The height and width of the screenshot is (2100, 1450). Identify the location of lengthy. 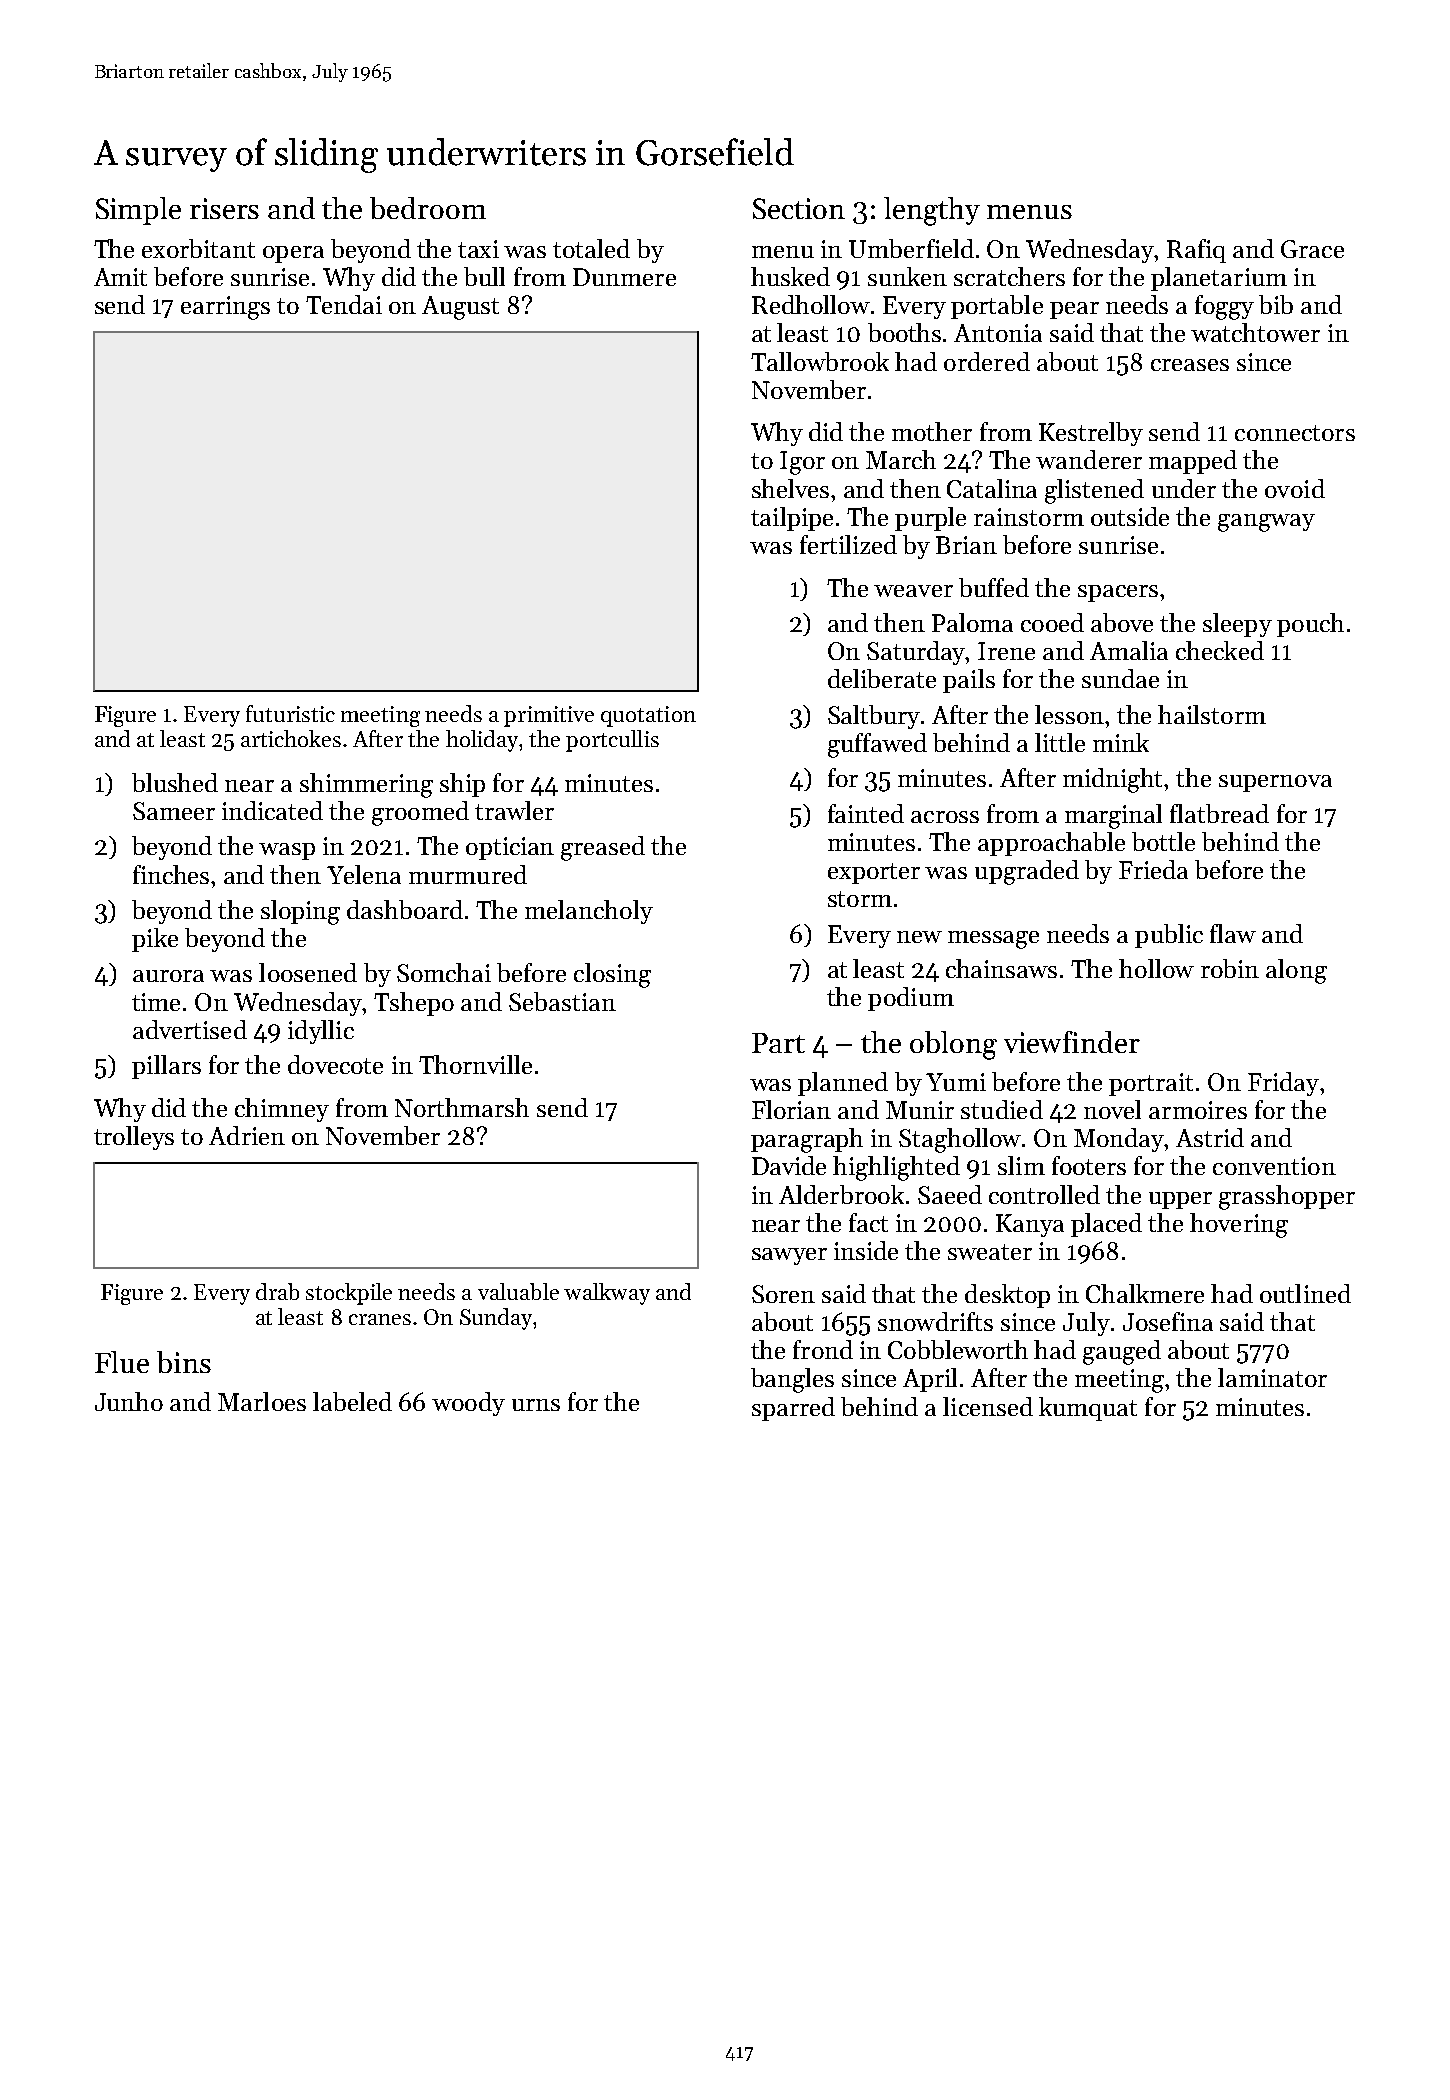
(932, 211).
